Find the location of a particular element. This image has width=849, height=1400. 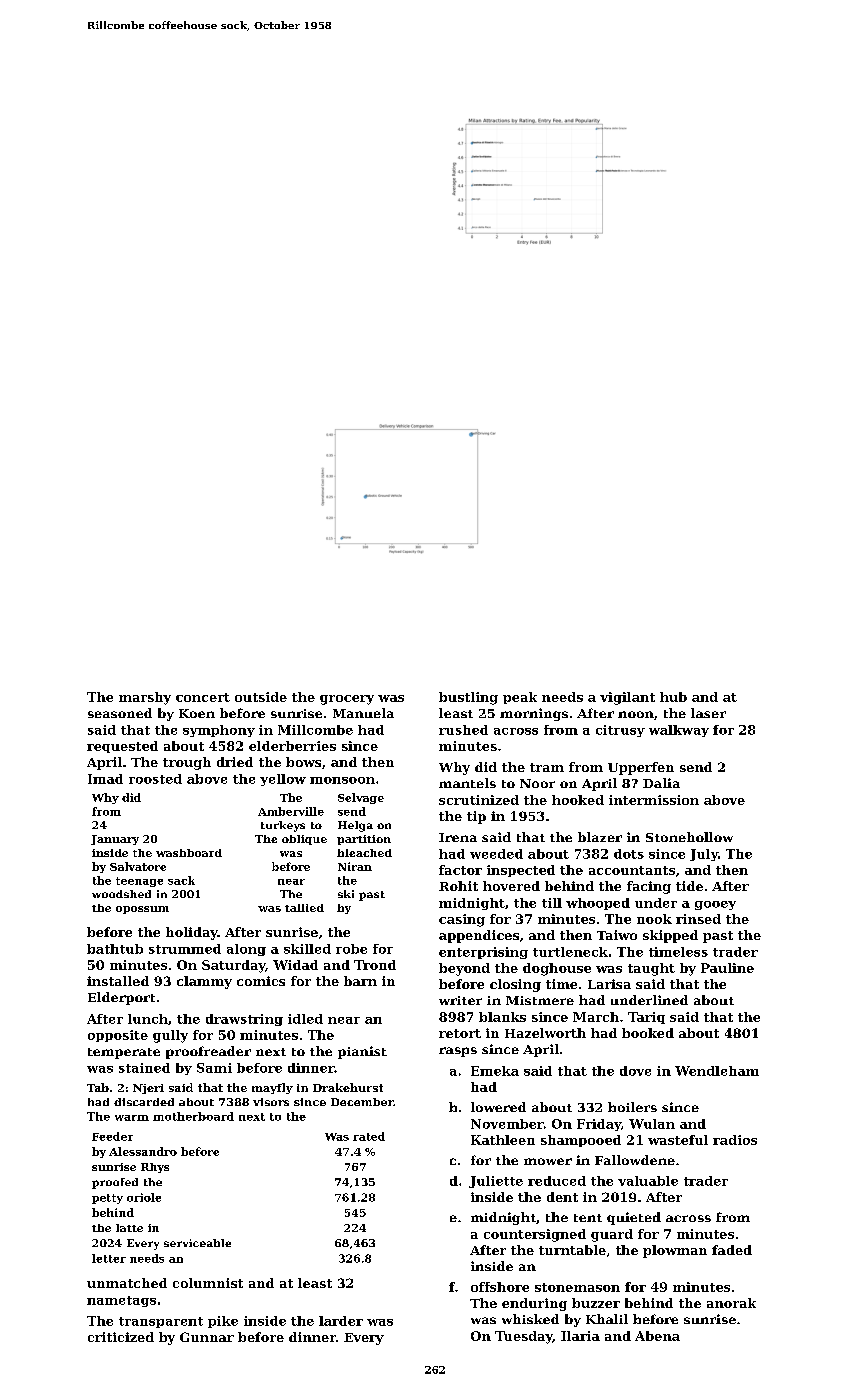

closing is located at coordinates (515, 985).
